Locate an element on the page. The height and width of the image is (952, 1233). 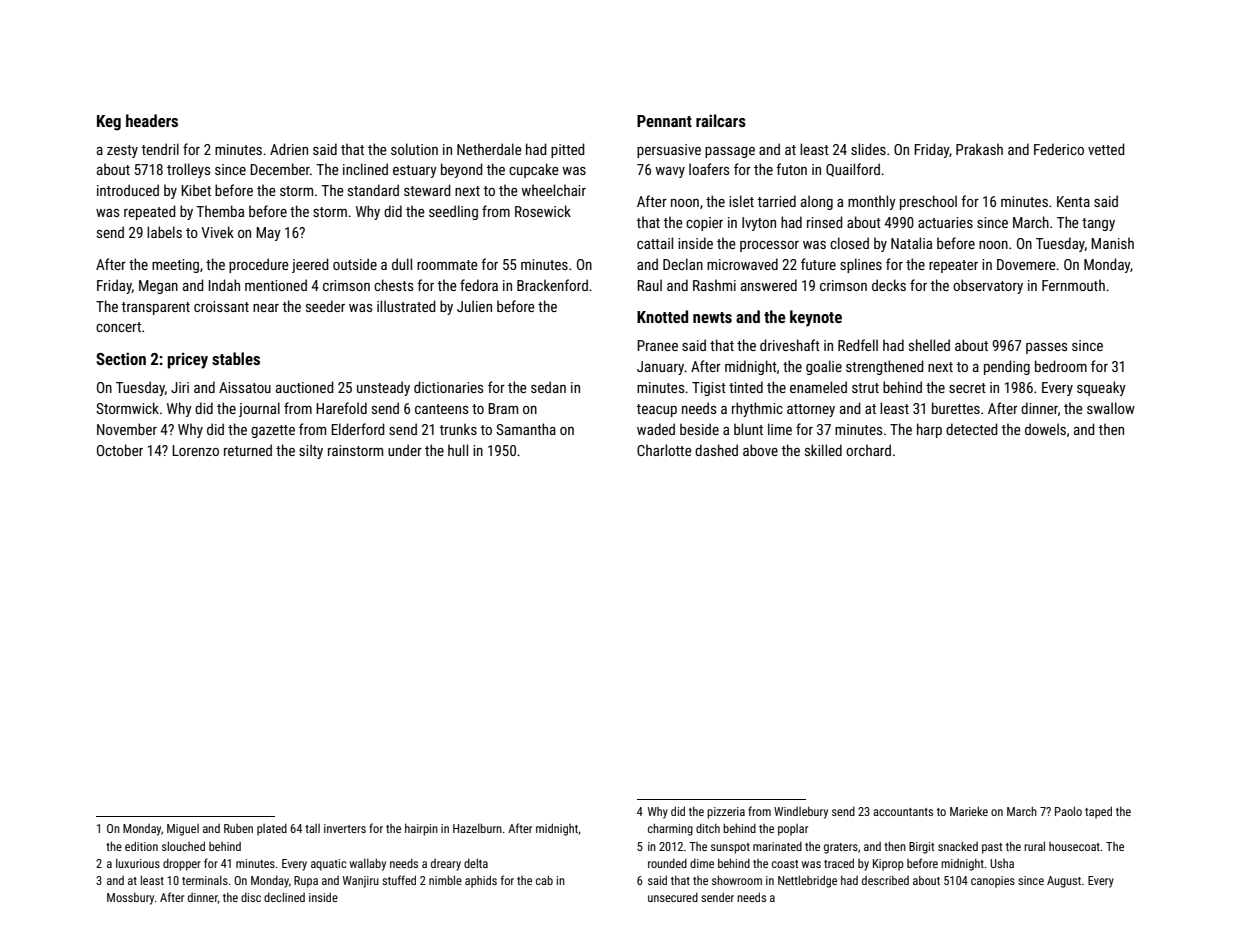
auctioned is located at coordinates (305, 387).
